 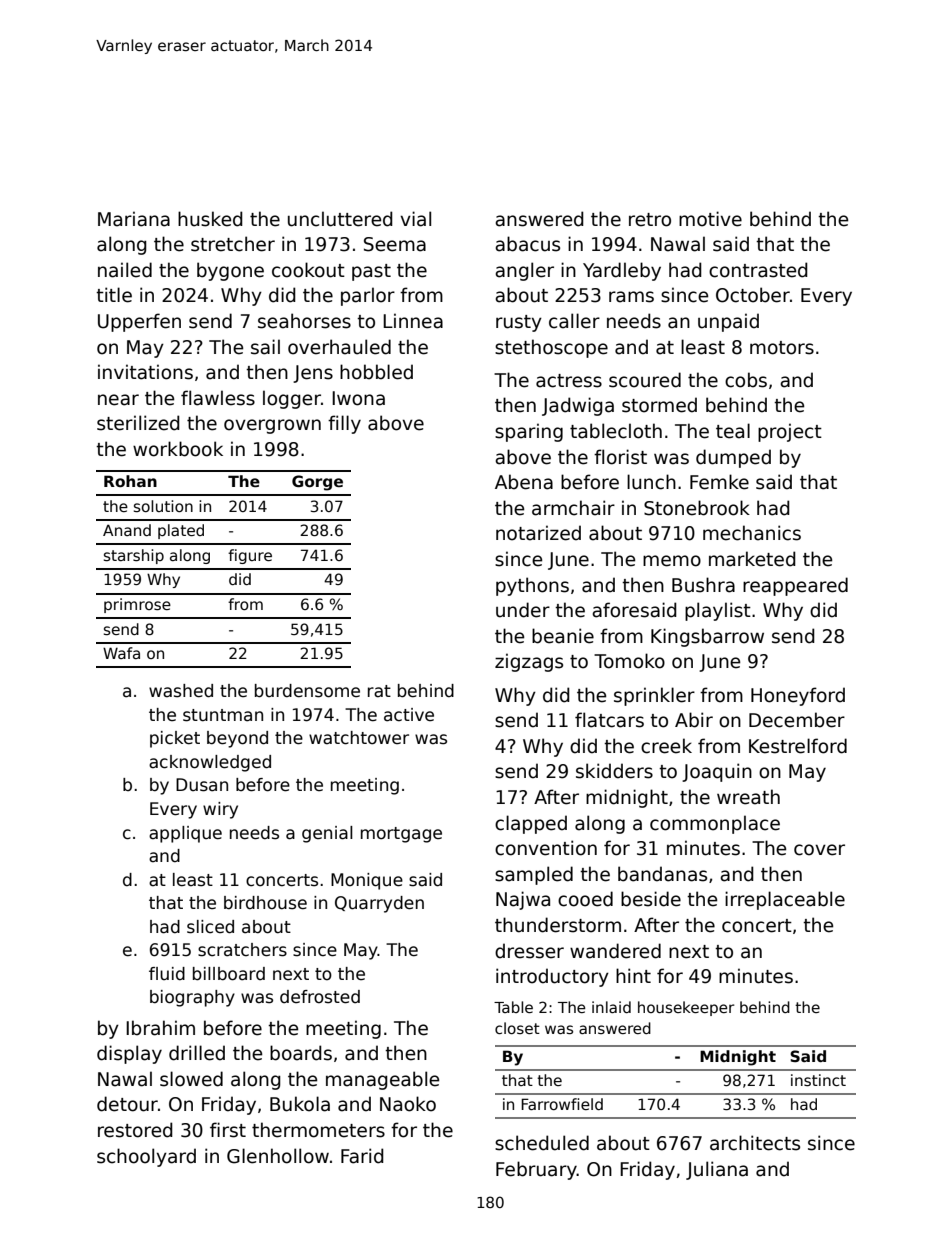 I want to click on schoolyard, so click(x=146, y=1157).
